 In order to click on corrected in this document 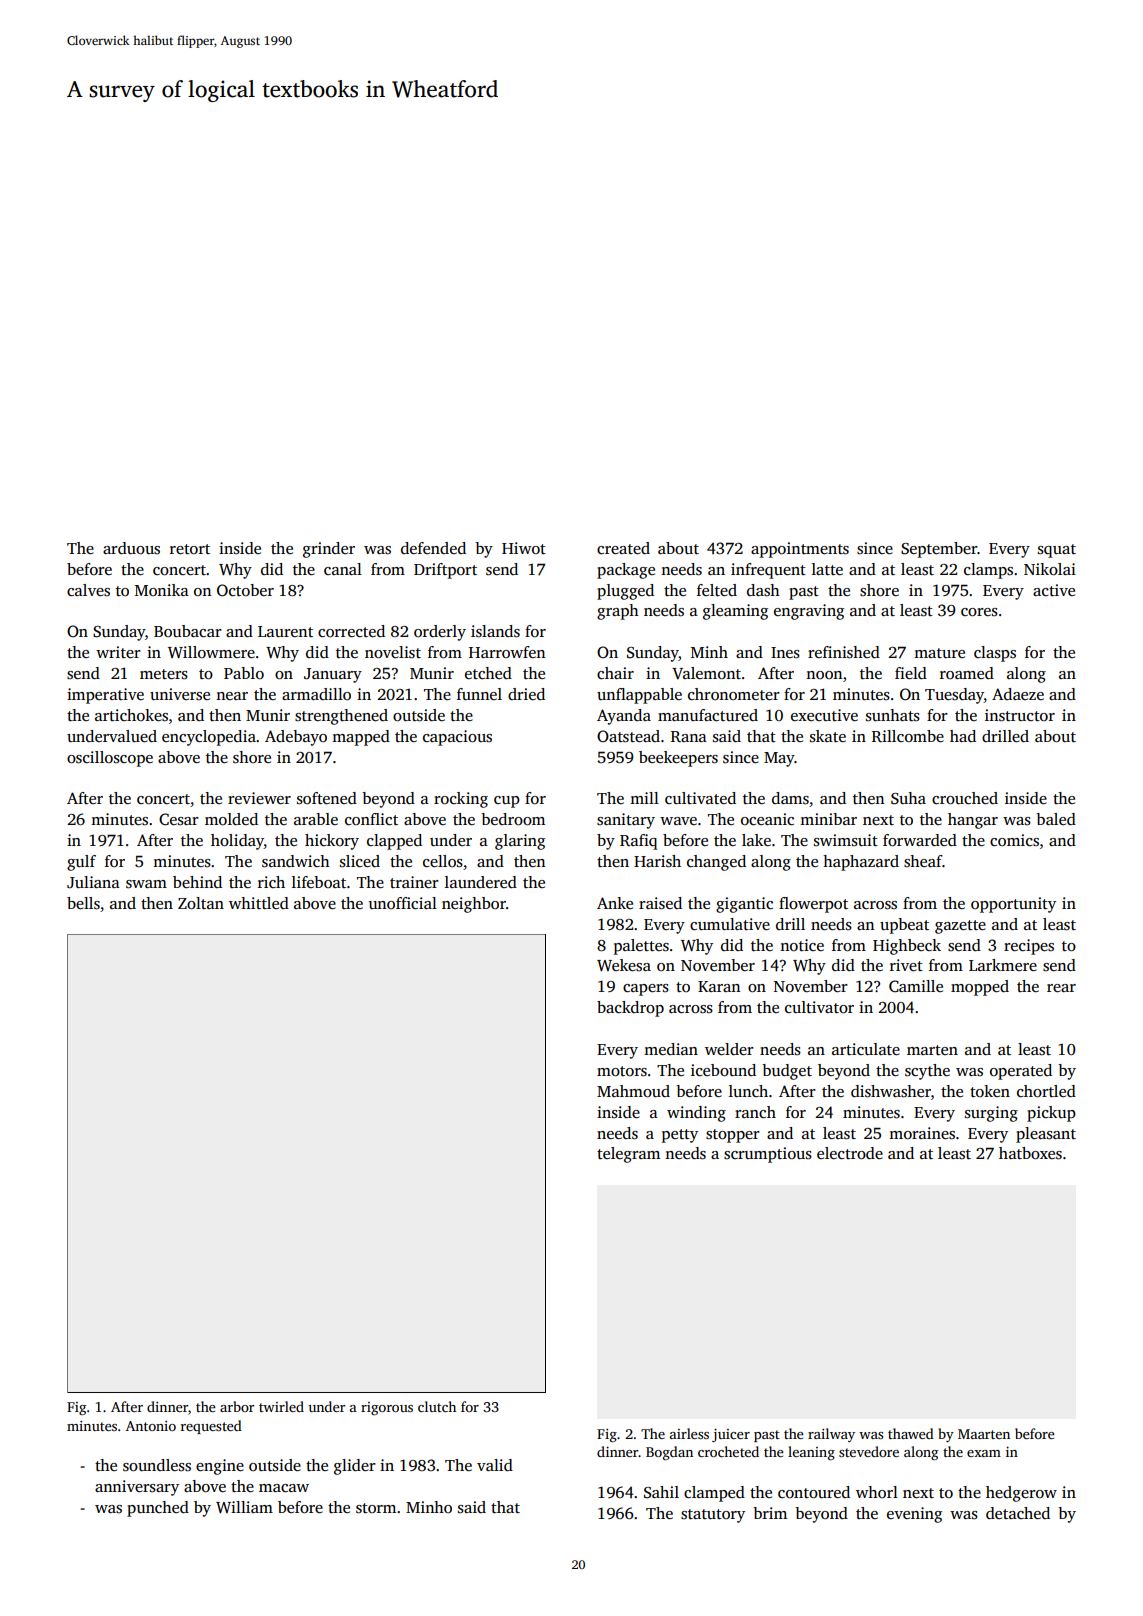, I will do `click(351, 631)`.
